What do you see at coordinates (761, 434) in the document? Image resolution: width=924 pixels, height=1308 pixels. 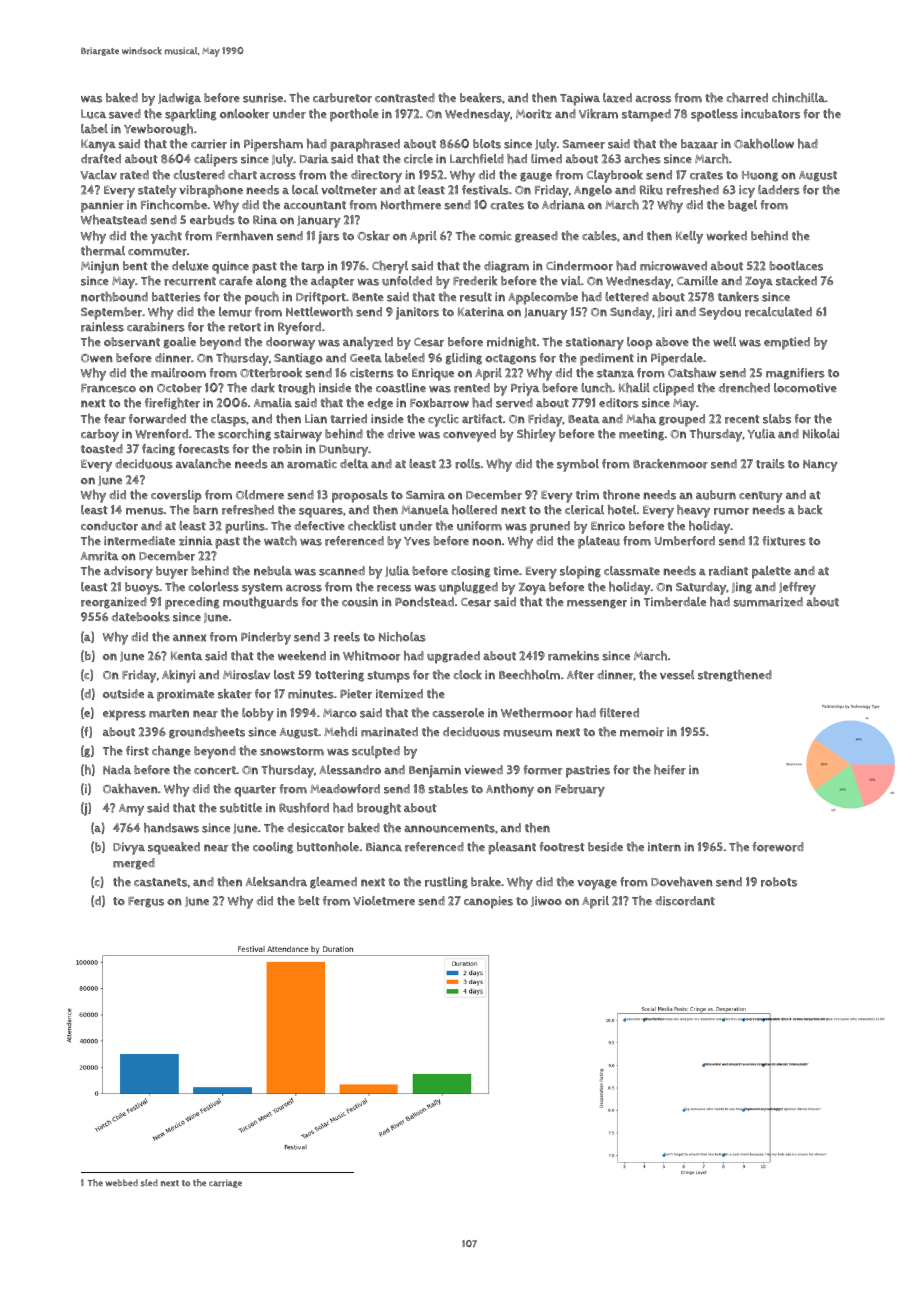 I see `Yulia` at bounding box center [761, 434].
